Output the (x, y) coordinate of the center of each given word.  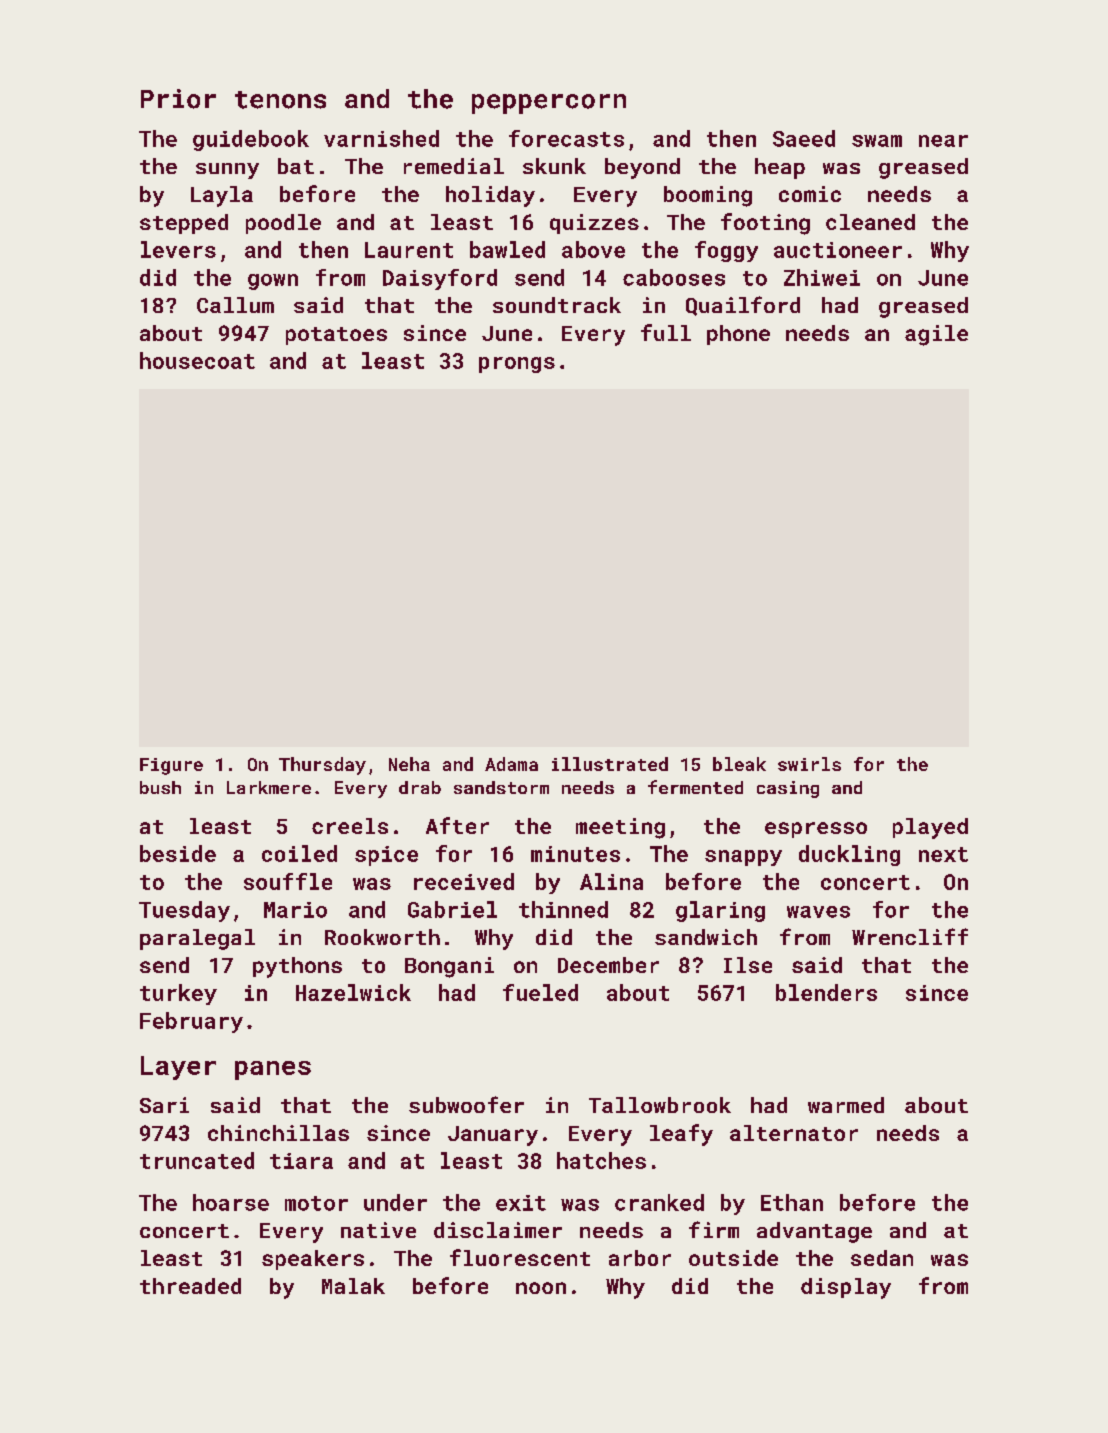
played (930, 828)
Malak (353, 1286)
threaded (190, 1286)
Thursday (322, 766)
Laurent (409, 250)
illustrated (610, 764)
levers (178, 249)
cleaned (870, 222)
